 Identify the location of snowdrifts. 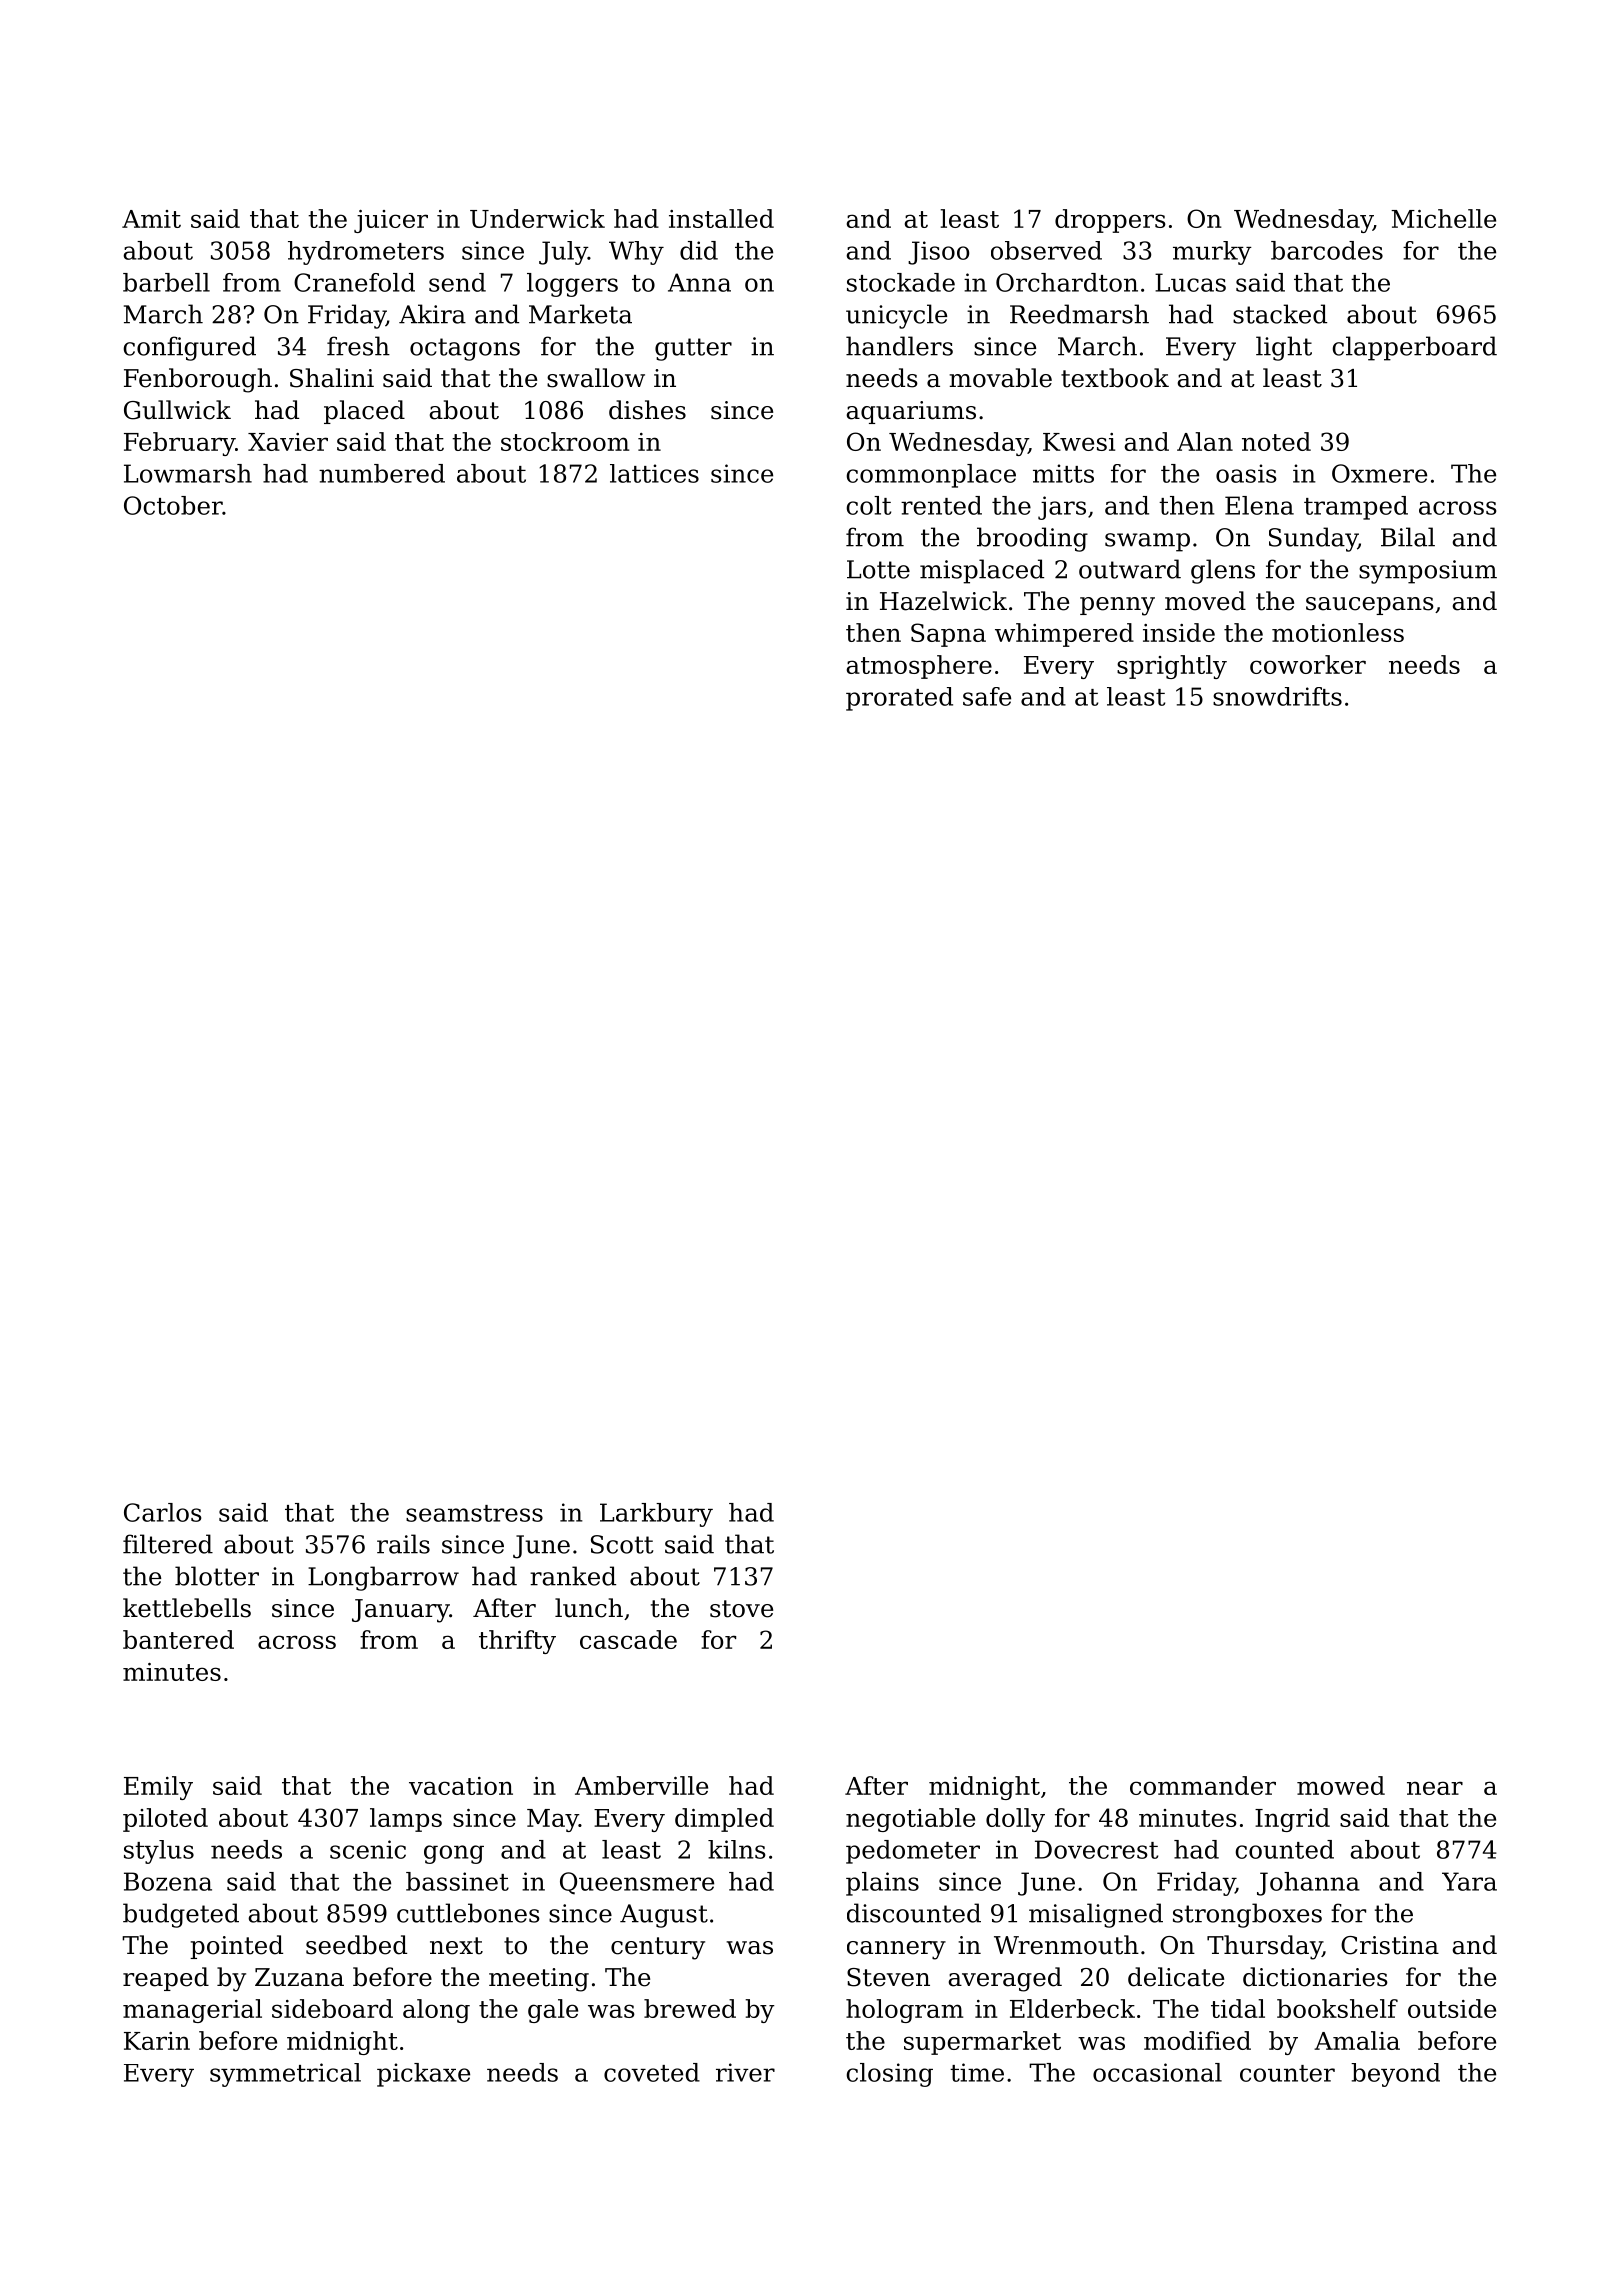
(1277, 696).
